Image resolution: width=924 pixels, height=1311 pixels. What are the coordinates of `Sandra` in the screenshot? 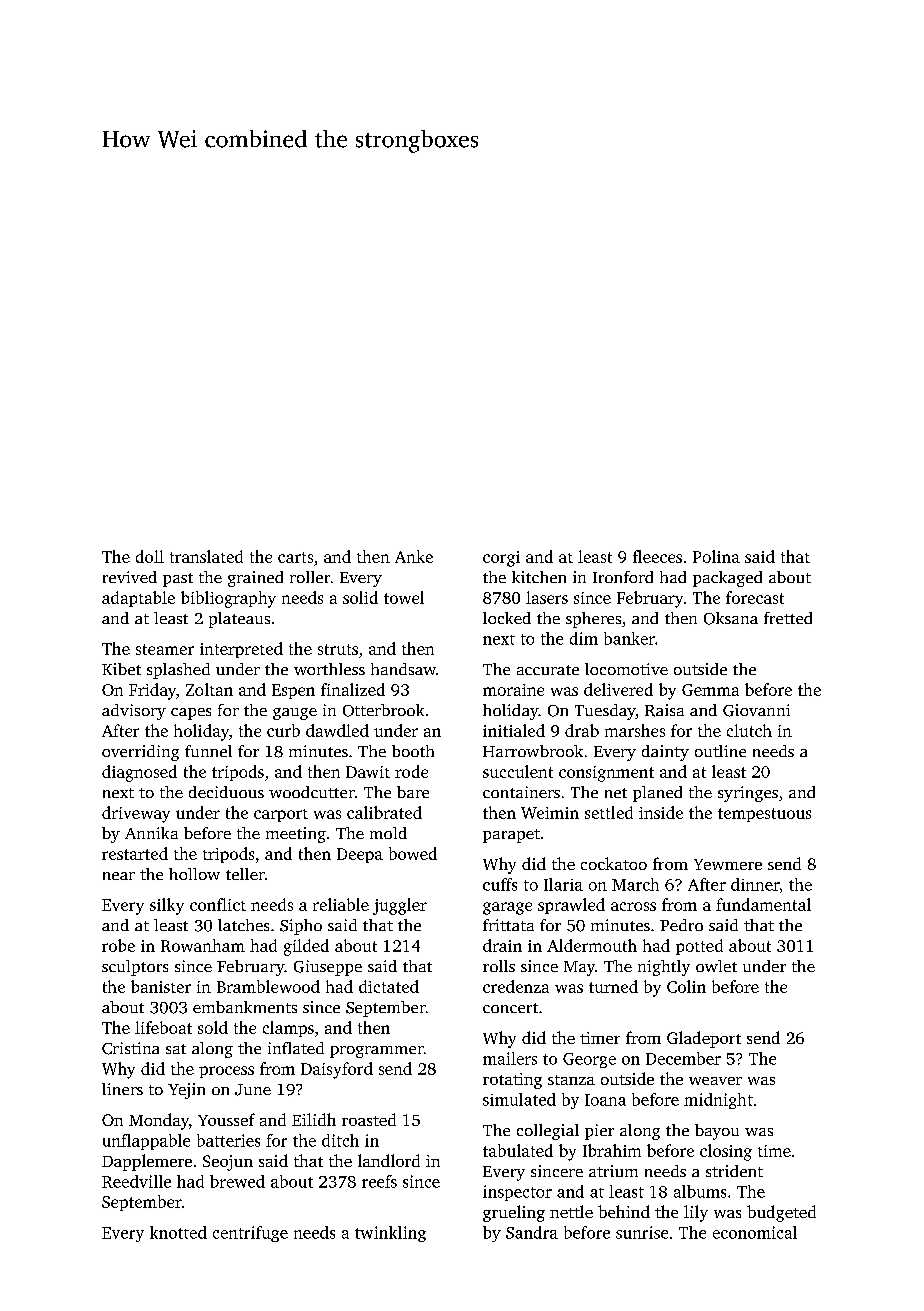 It's located at (532, 1232).
